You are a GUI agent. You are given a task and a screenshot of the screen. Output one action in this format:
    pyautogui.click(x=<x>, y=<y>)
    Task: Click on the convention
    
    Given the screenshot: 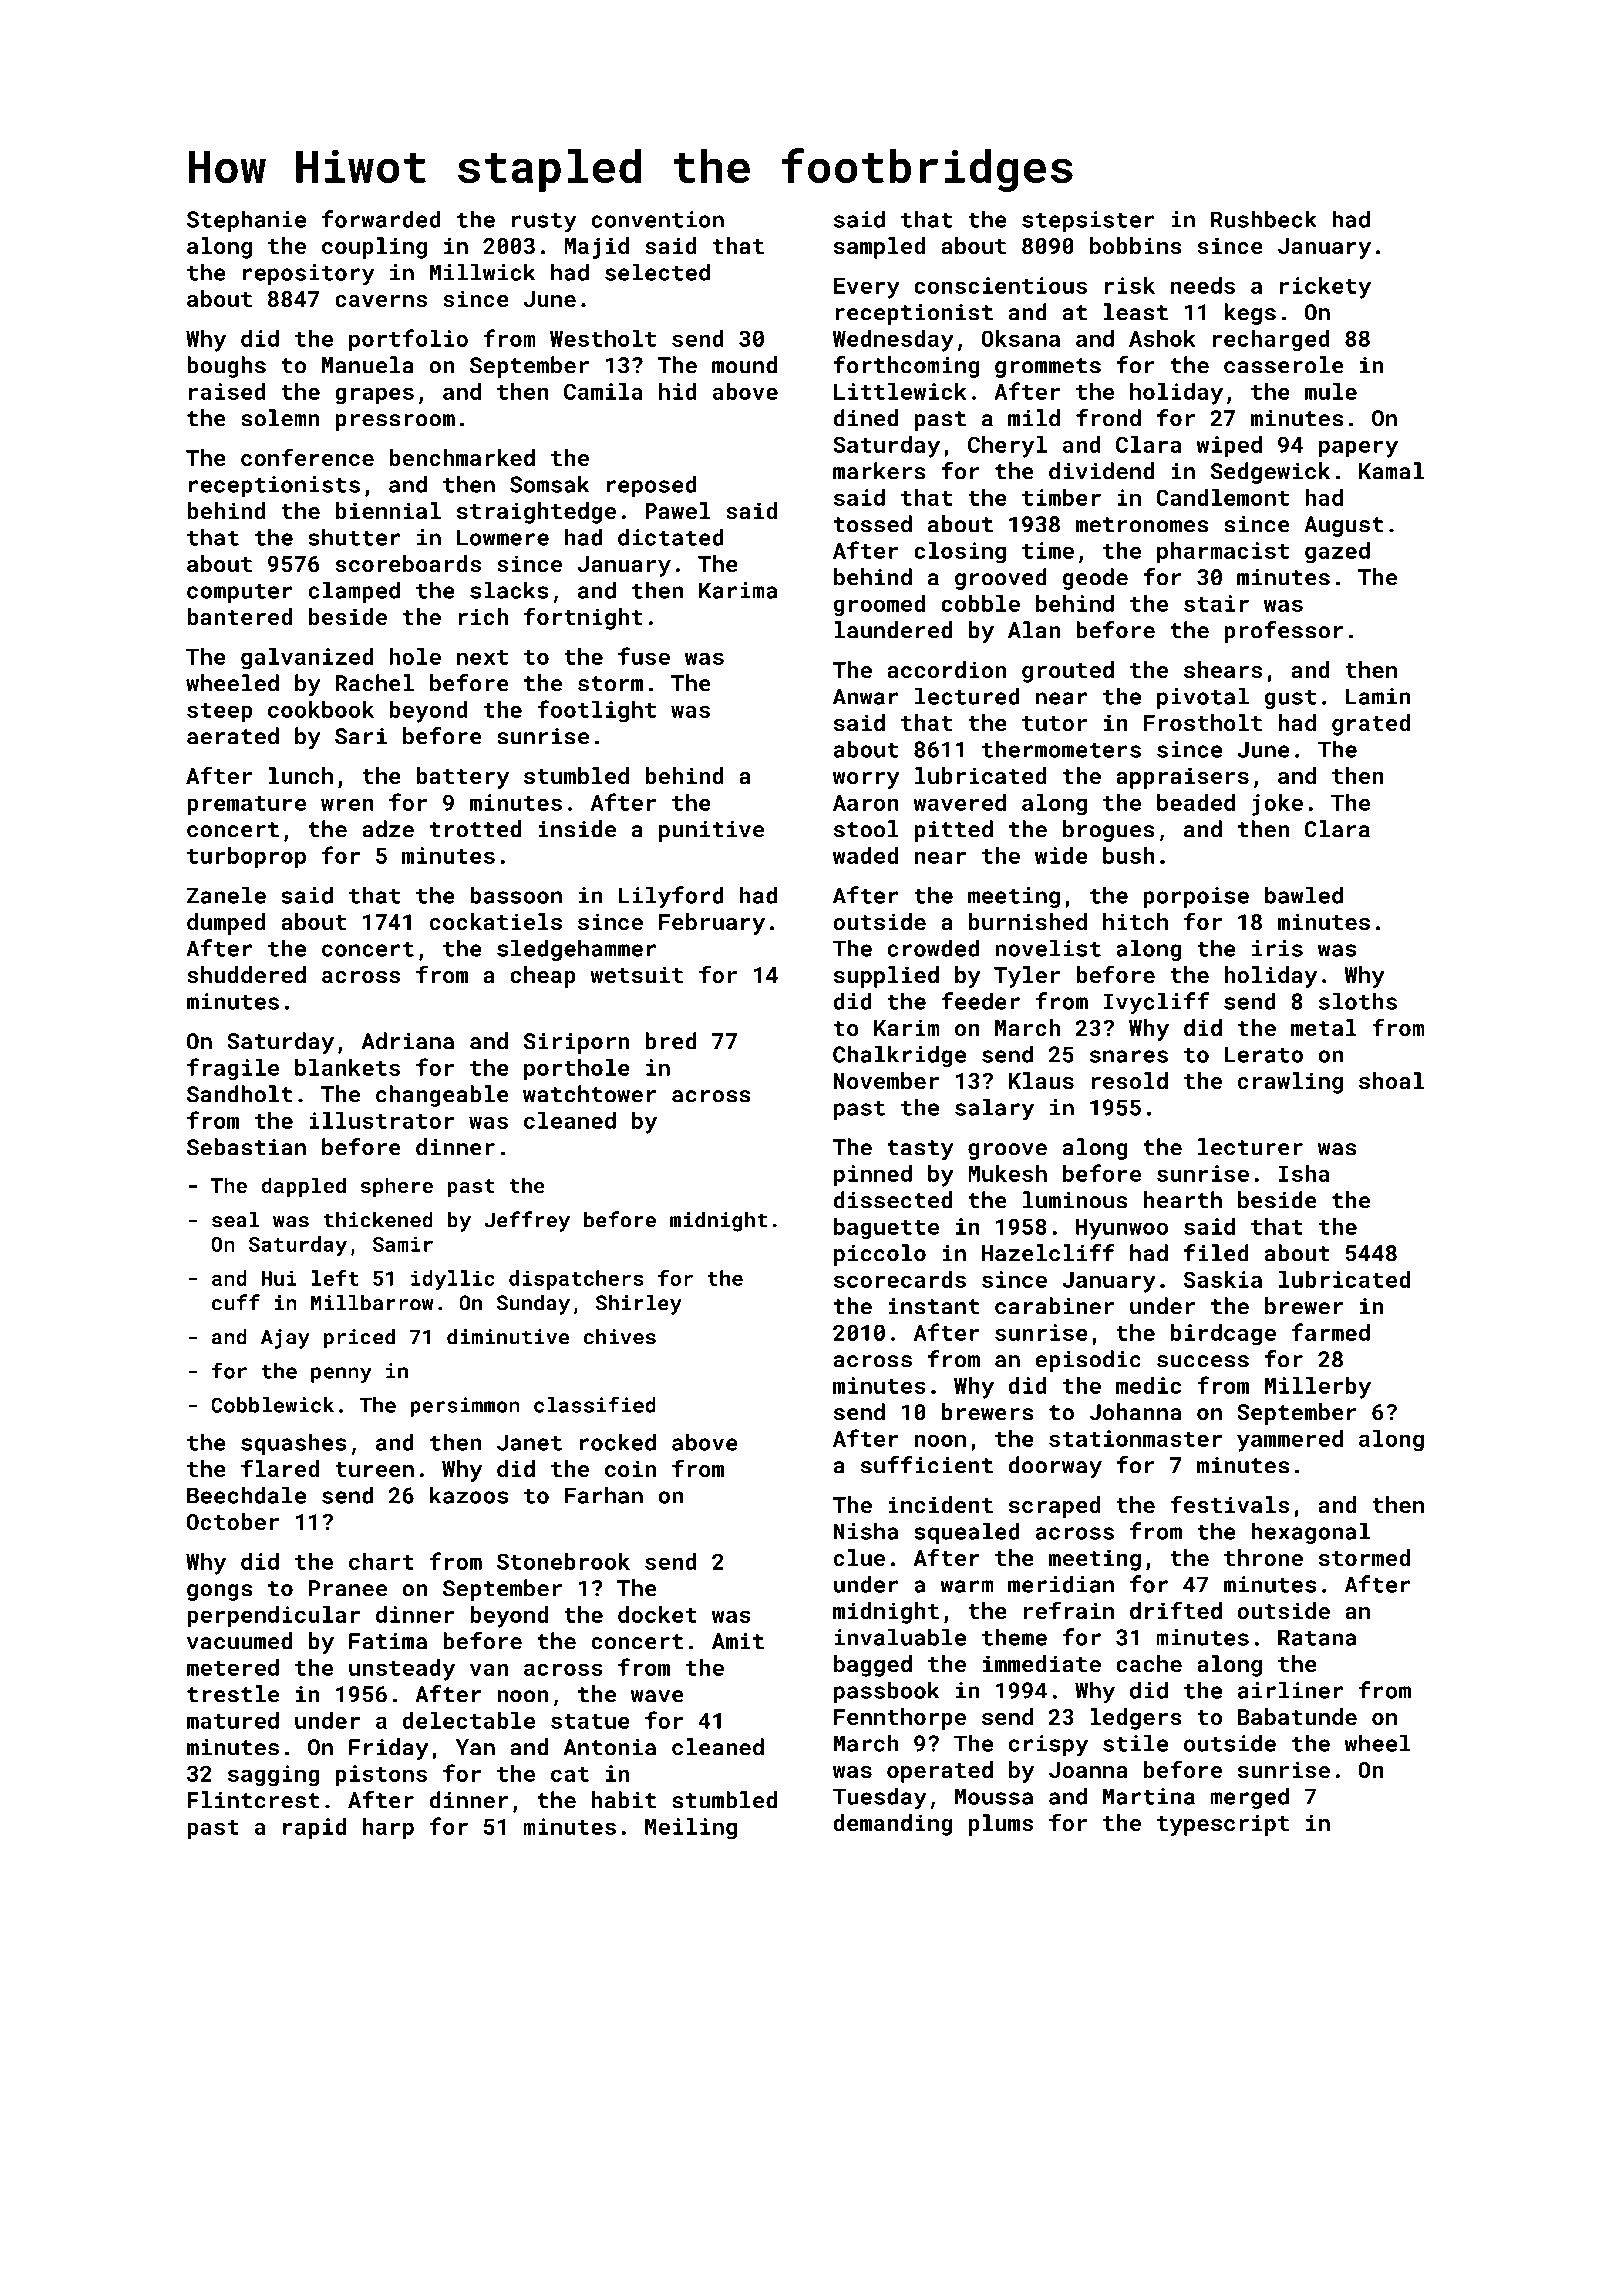 What is the action you would take?
    pyautogui.click(x=657, y=219)
